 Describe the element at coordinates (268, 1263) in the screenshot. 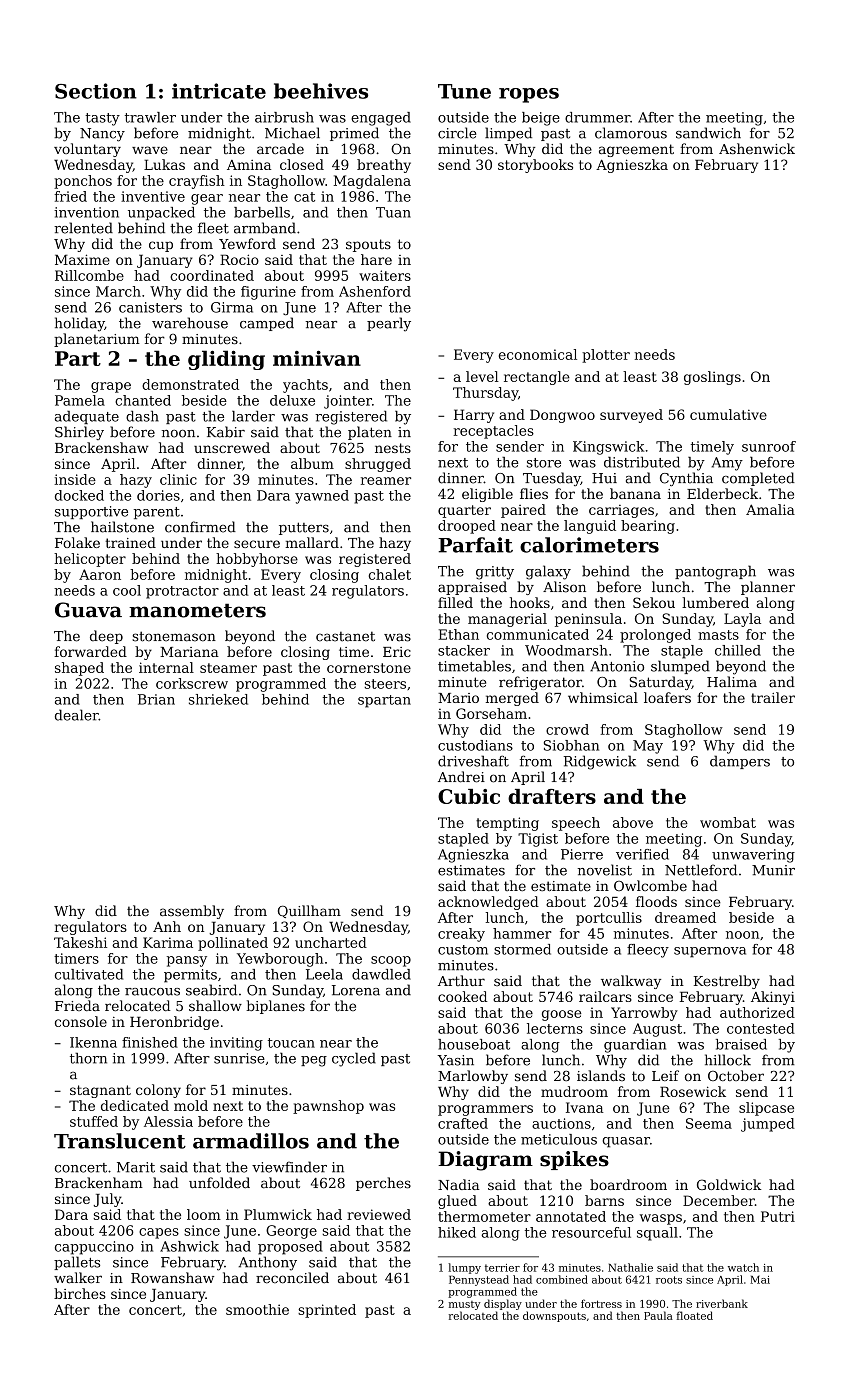

I see `Anthony` at that location.
